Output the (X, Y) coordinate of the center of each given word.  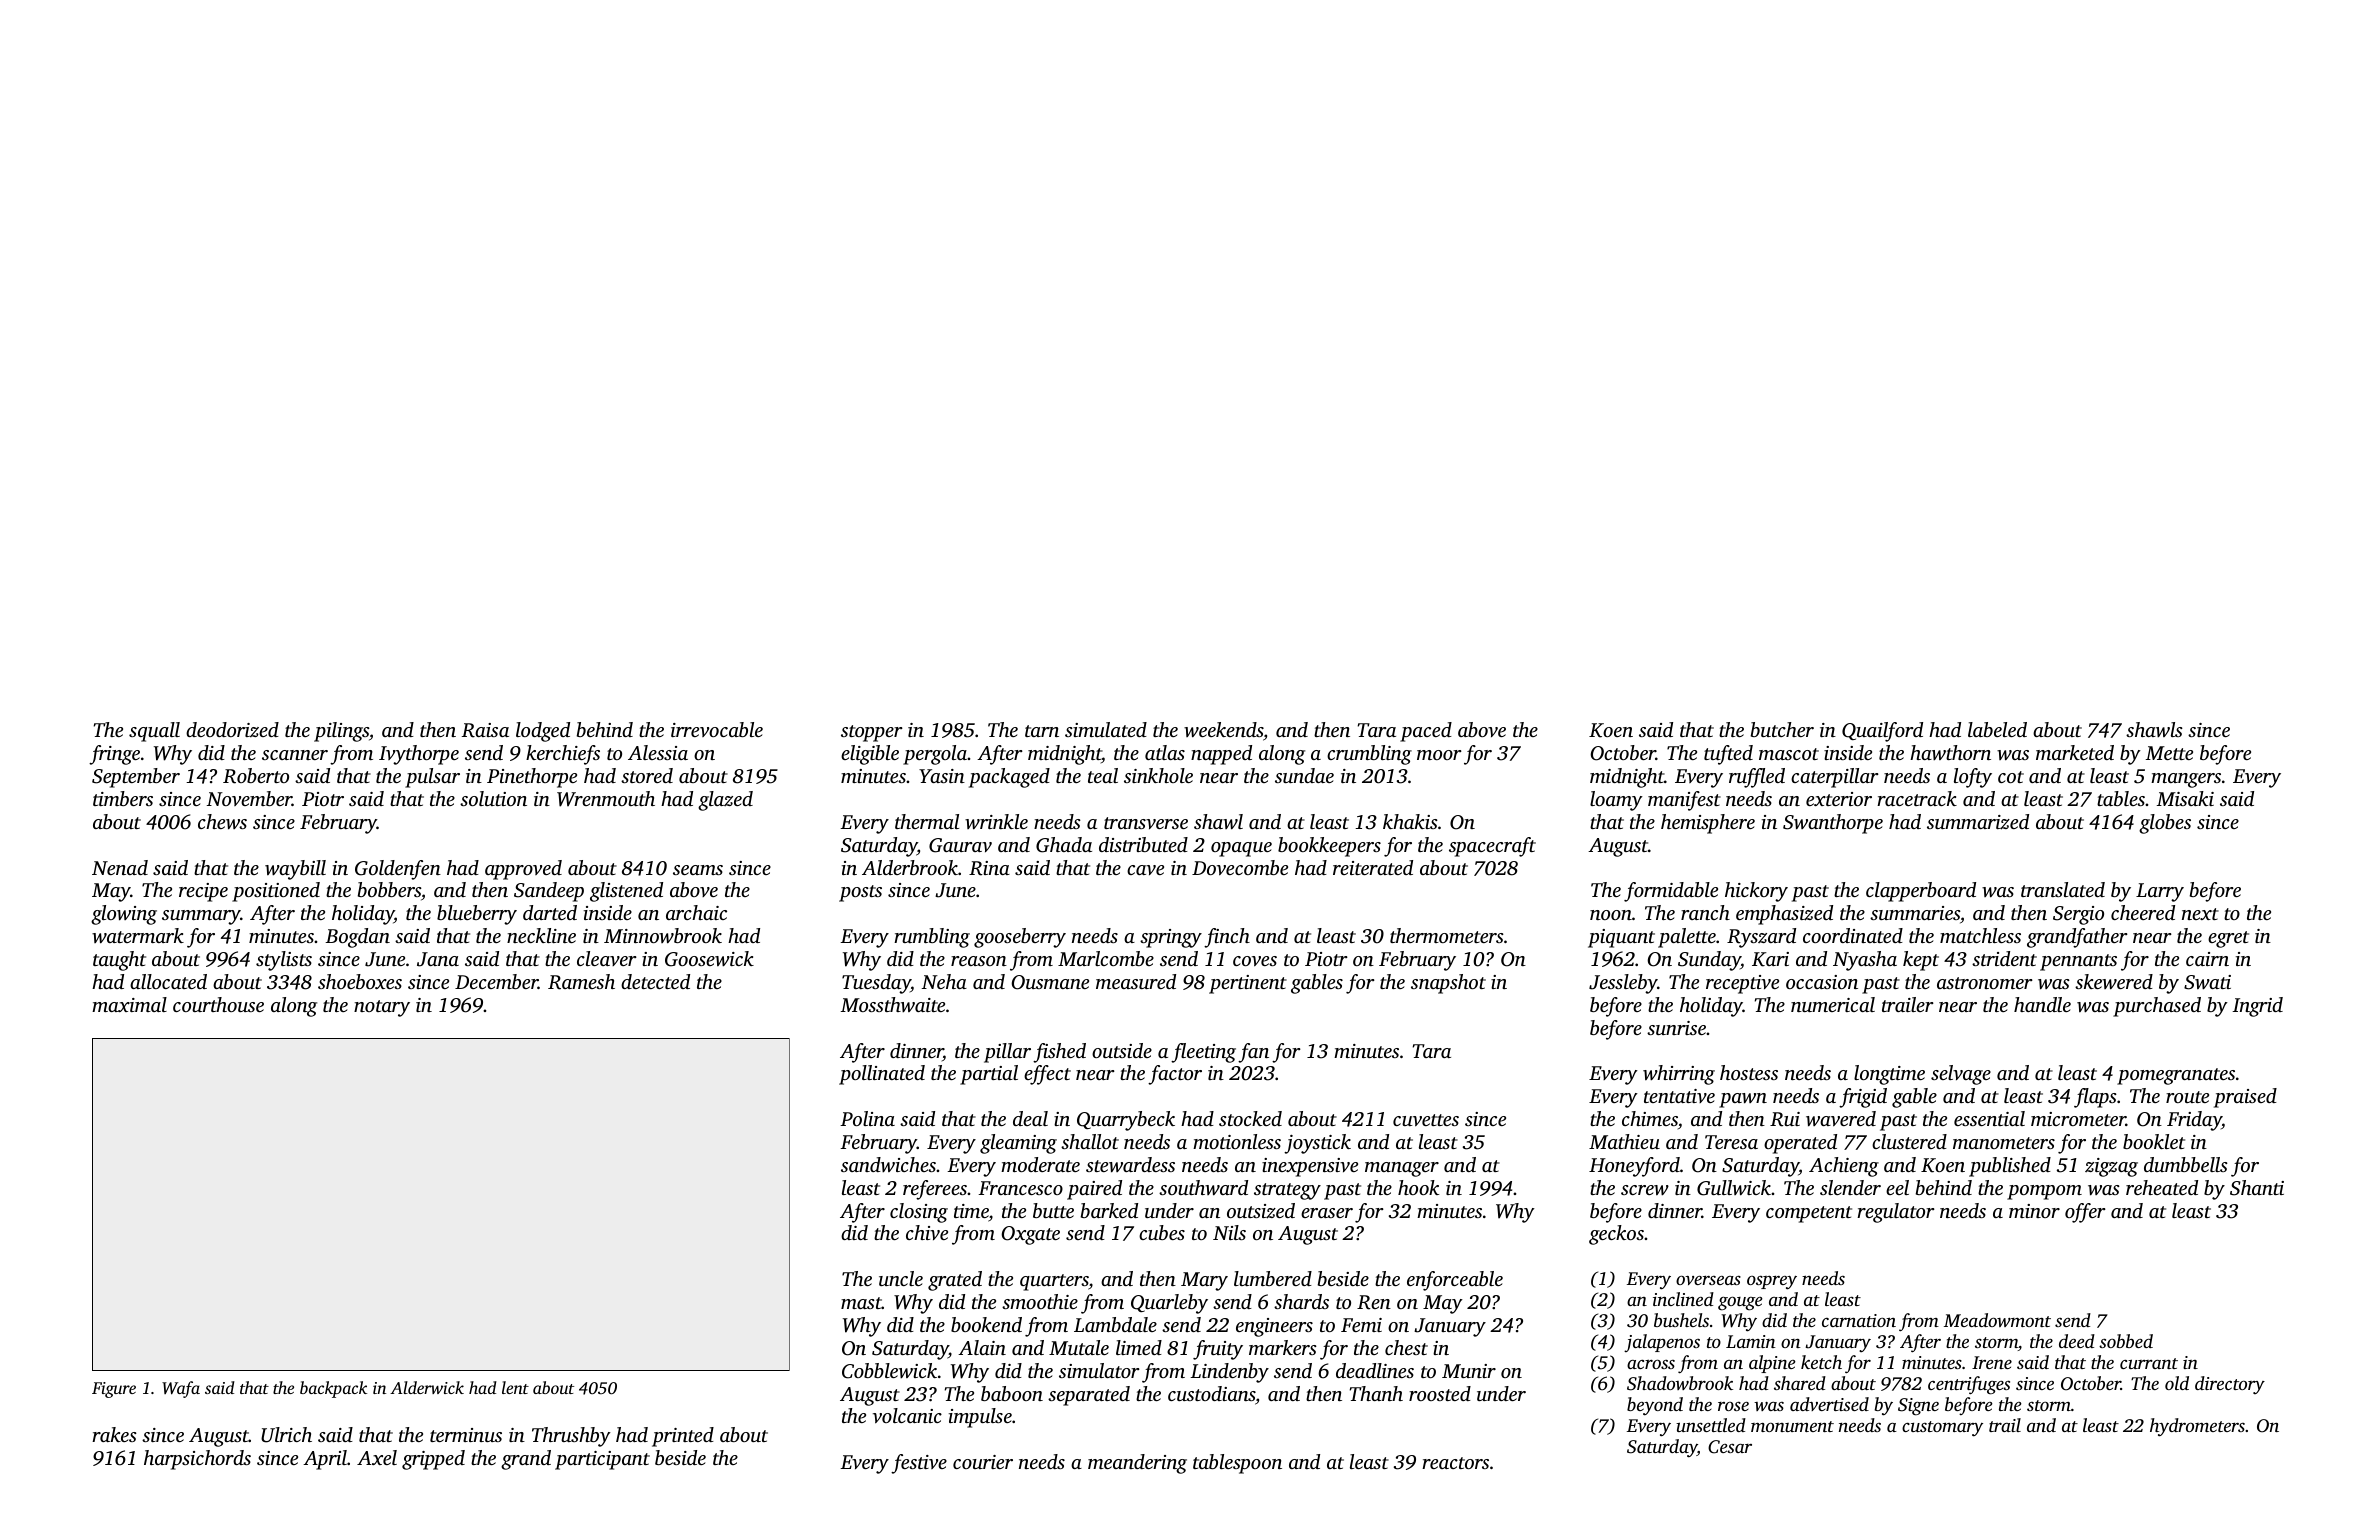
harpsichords (197, 1460)
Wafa (181, 1389)
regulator (1896, 1213)
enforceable (1455, 1281)
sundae (1304, 775)
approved (523, 870)
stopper (872, 733)
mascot (1789, 754)
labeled (1997, 729)
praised (2245, 1098)
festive (919, 1464)
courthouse (218, 1004)
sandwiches (888, 1164)
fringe (114, 755)
